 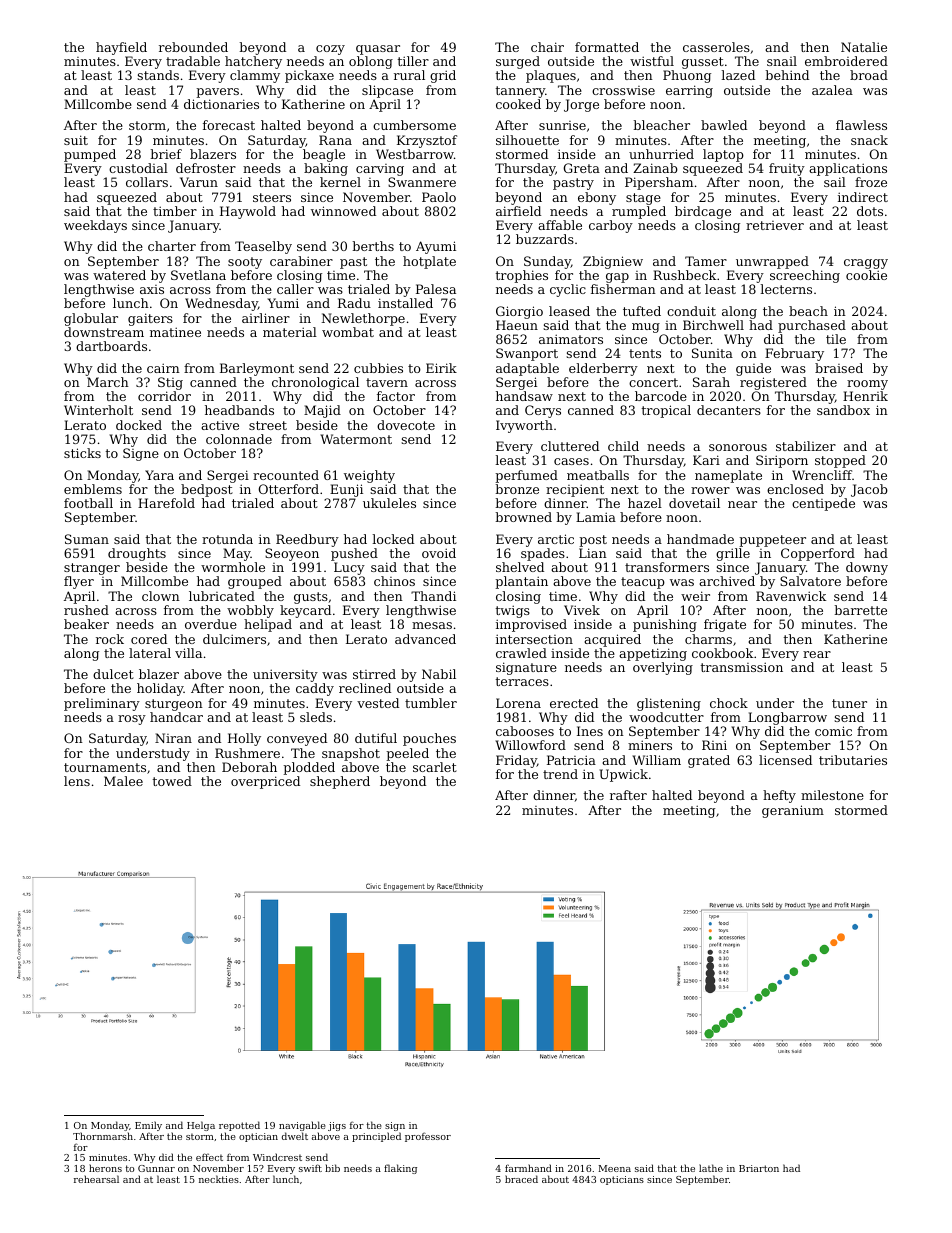 What do you see at coordinates (219, 1179) in the document?
I see `neckties` at bounding box center [219, 1179].
